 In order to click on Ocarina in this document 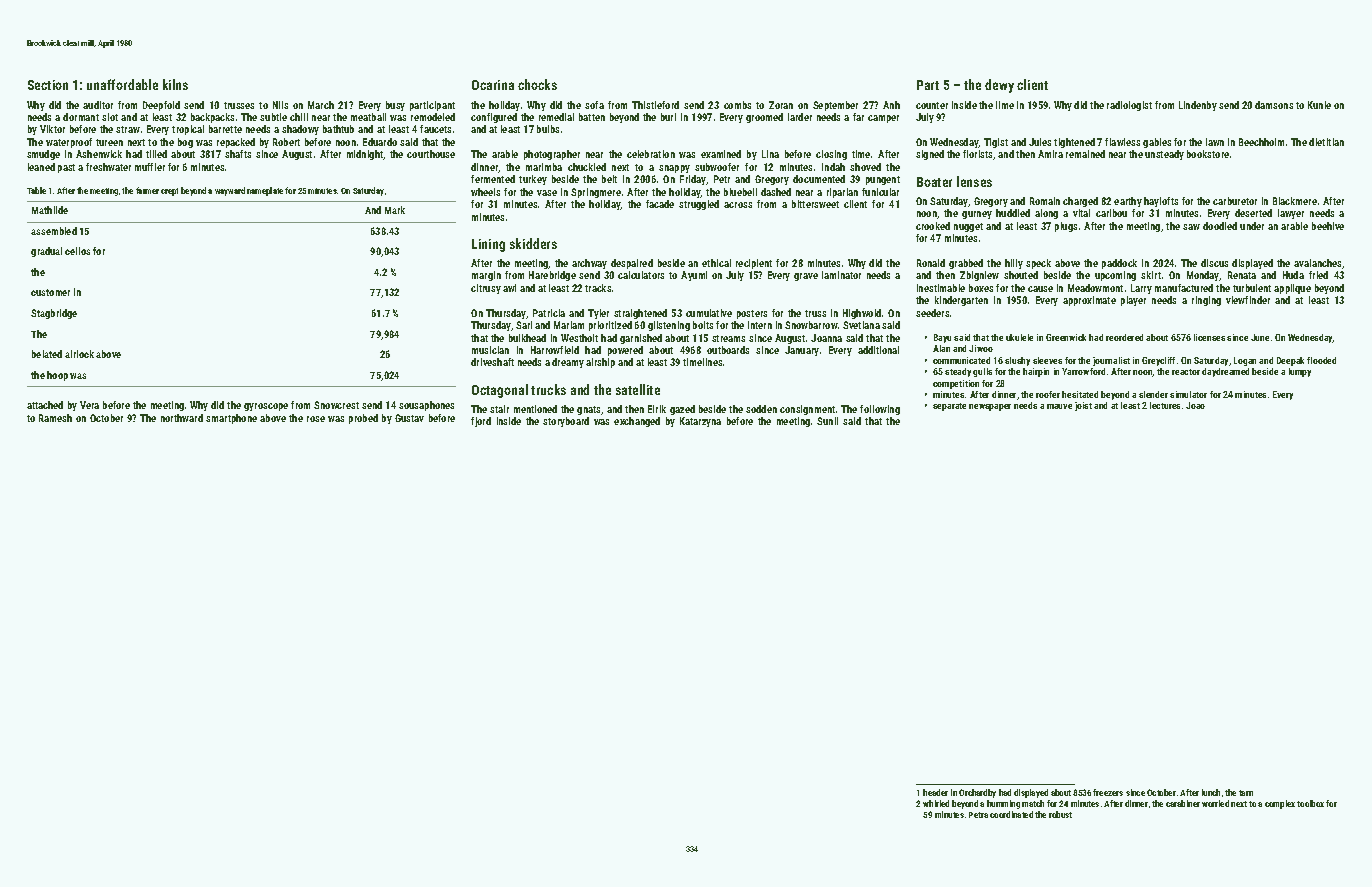, I will do `click(493, 85)`.
